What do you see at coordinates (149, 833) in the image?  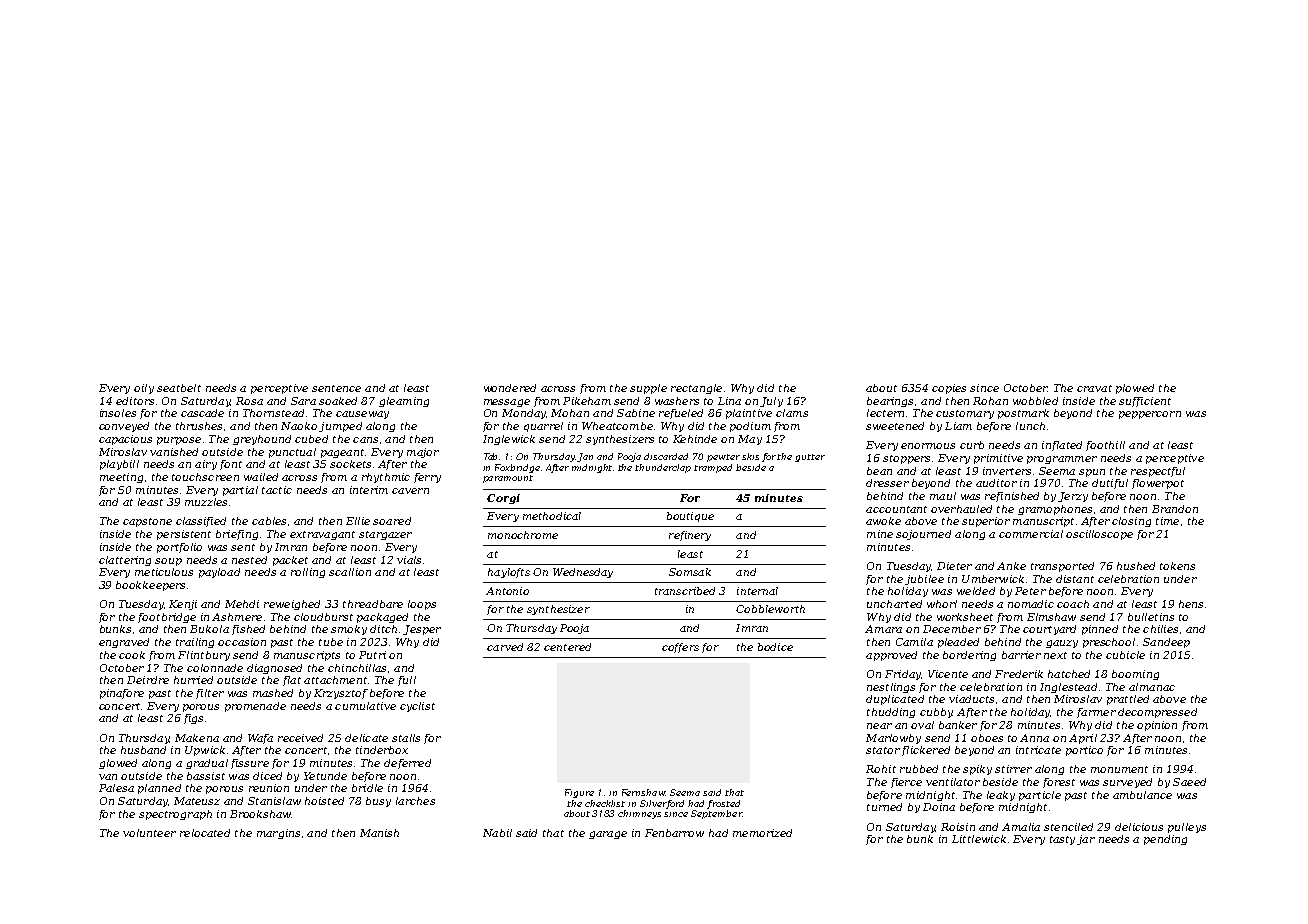 I see `volunteer` at bounding box center [149, 833].
